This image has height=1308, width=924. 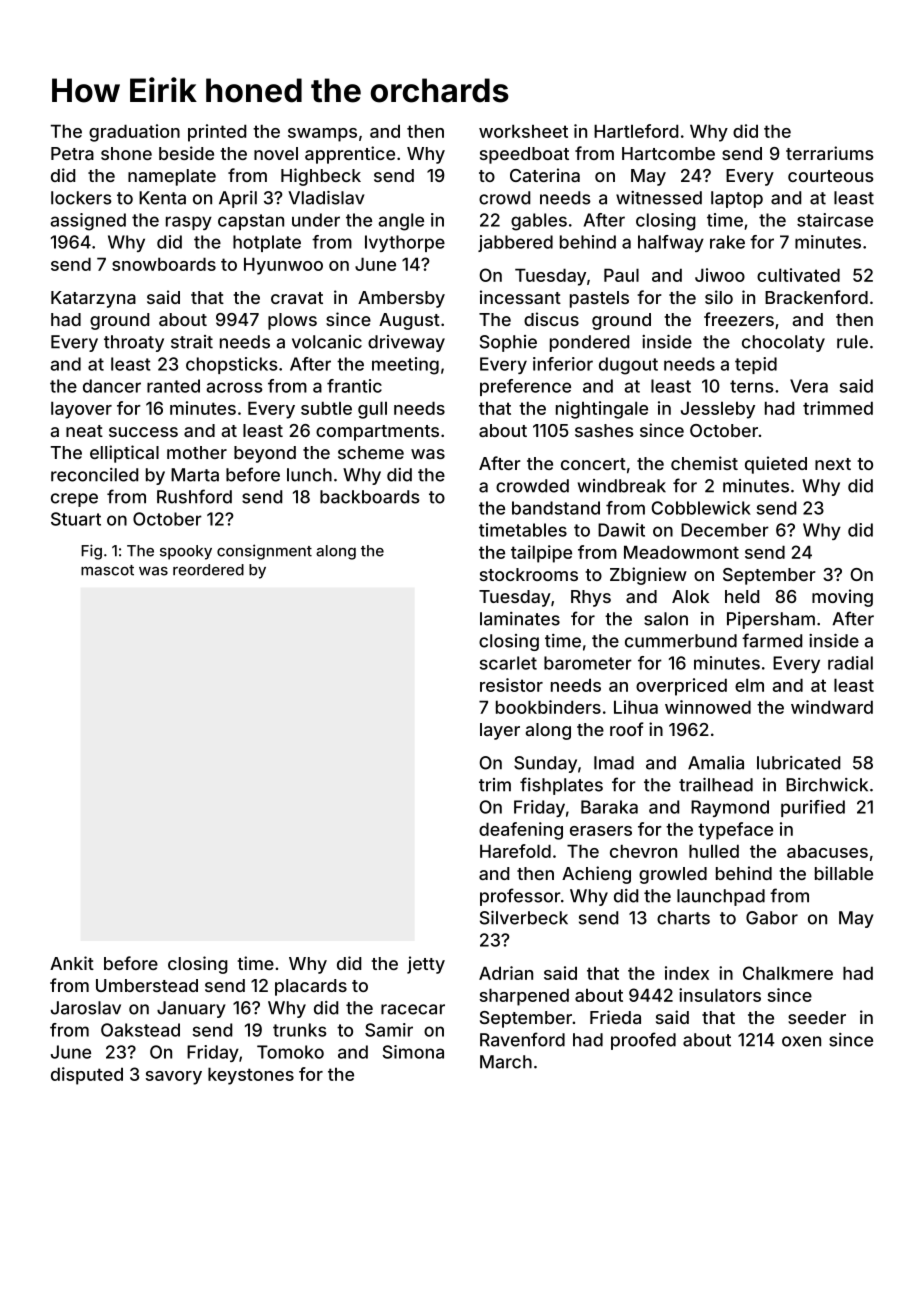 What do you see at coordinates (87, 1076) in the image?
I see `disputed` at bounding box center [87, 1076].
